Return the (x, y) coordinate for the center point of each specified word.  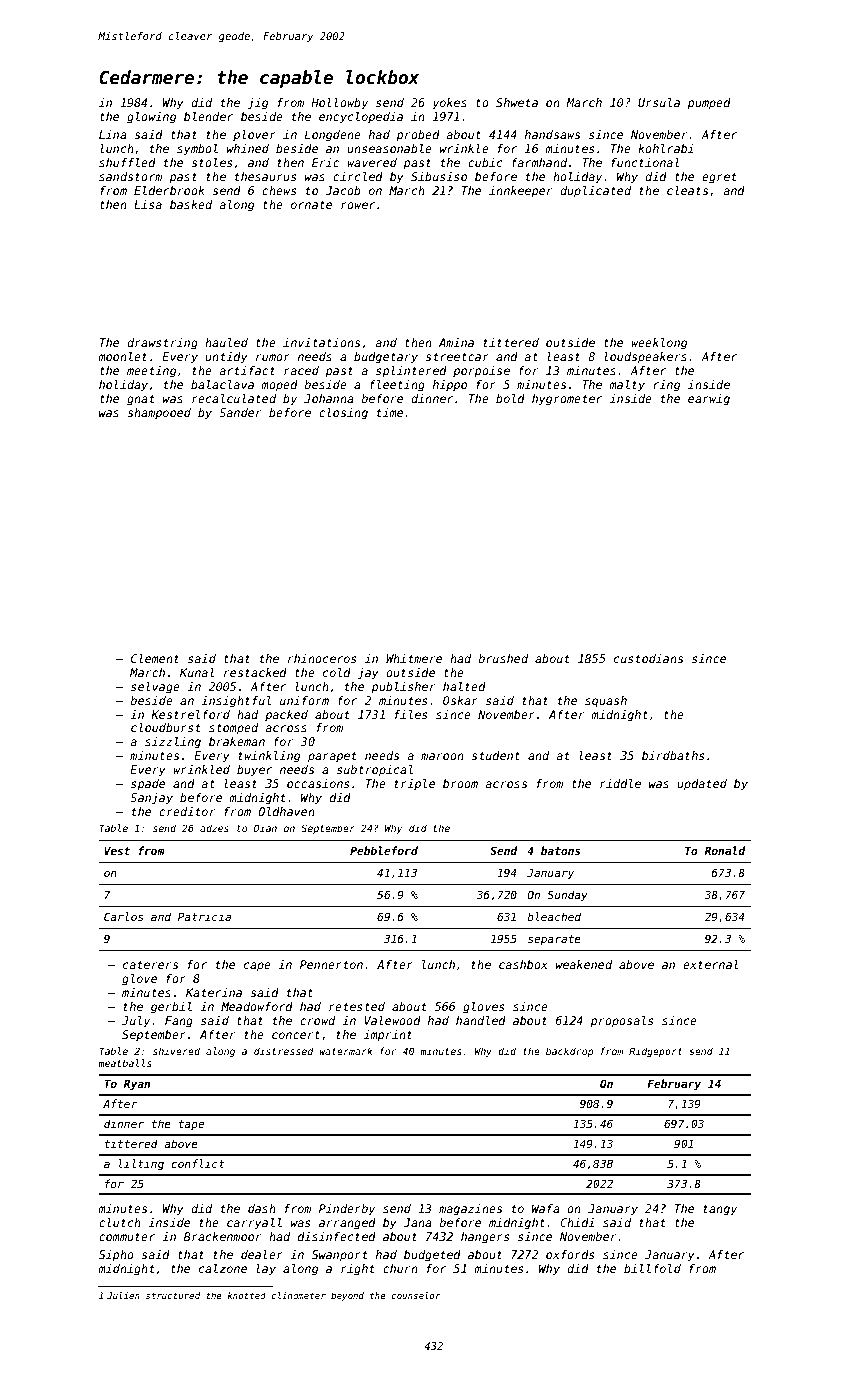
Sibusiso (439, 176)
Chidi (577, 1222)
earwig (709, 400)
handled (481, 1020)
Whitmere (414, 658)
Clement (155, 658)
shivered (176, 1051)
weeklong (659, 344)
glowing (151, 118)
